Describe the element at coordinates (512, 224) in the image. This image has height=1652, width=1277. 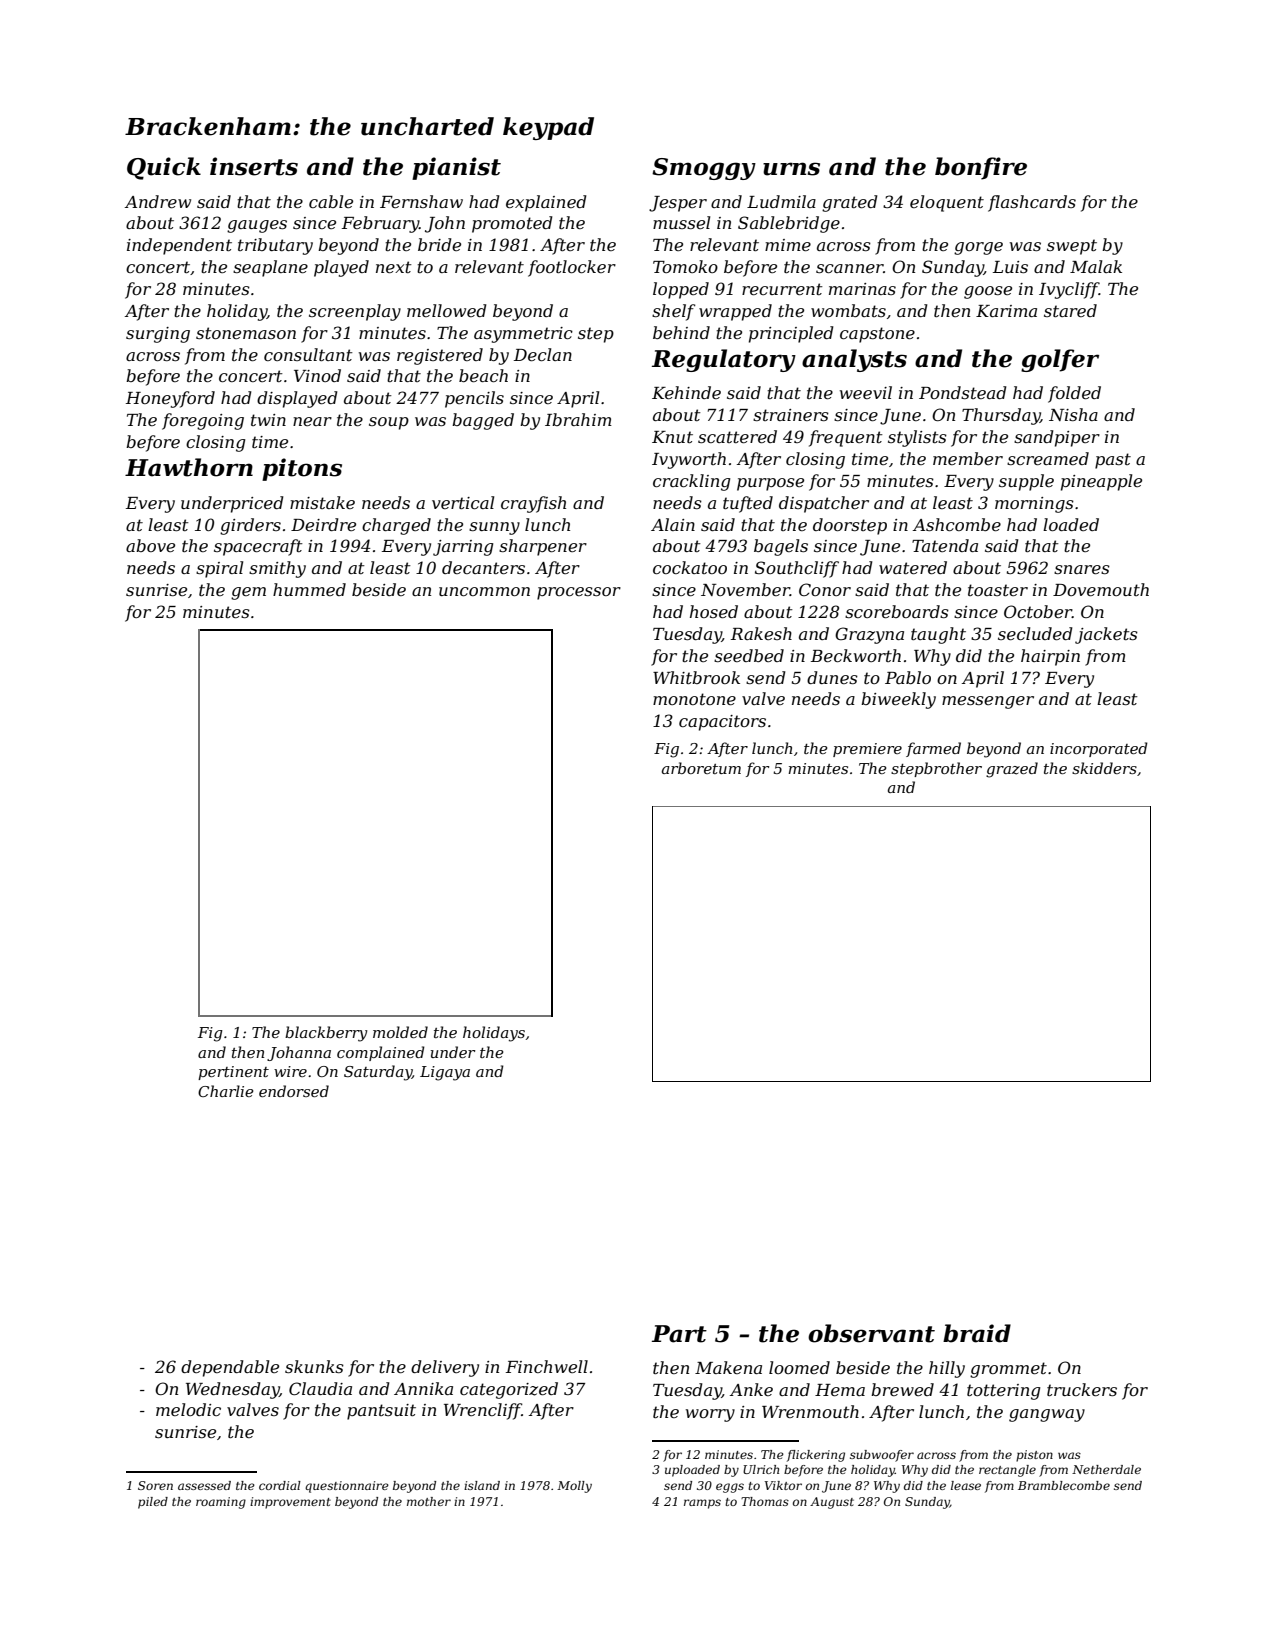
I see `promoted` at that location.
